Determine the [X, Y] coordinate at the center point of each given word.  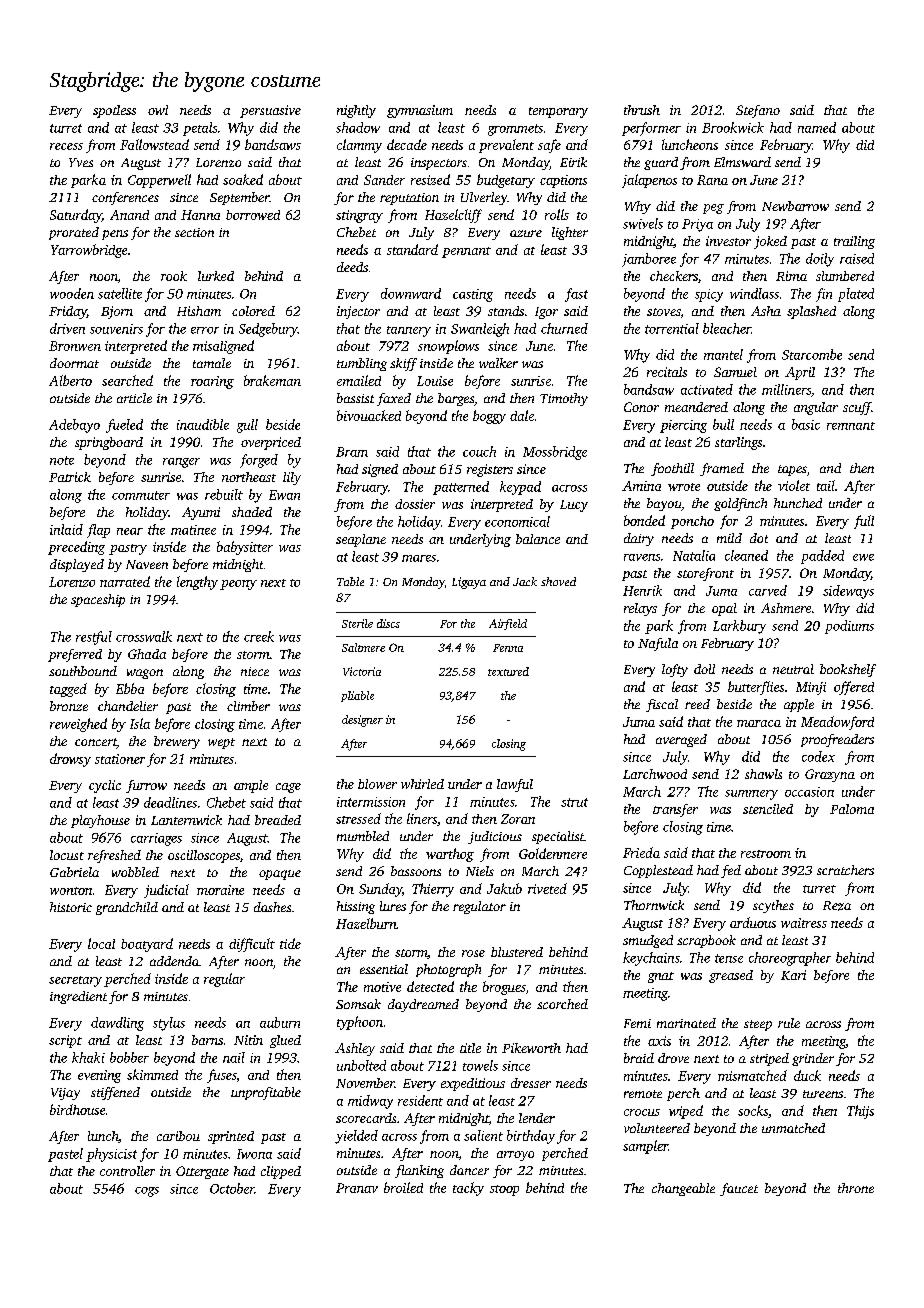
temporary [558, 112]
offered [854, 688]
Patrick [70, 477]
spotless [114, 111]
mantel [723, 354]
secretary [75, 981]
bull [723, 424]
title [470, 1048]
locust [67, 855]
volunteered [657, 1128]
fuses [222, 1076]
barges [456, 399]
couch [479, 451]
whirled [422, 784]
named [817, 127]
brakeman [272, 380]
